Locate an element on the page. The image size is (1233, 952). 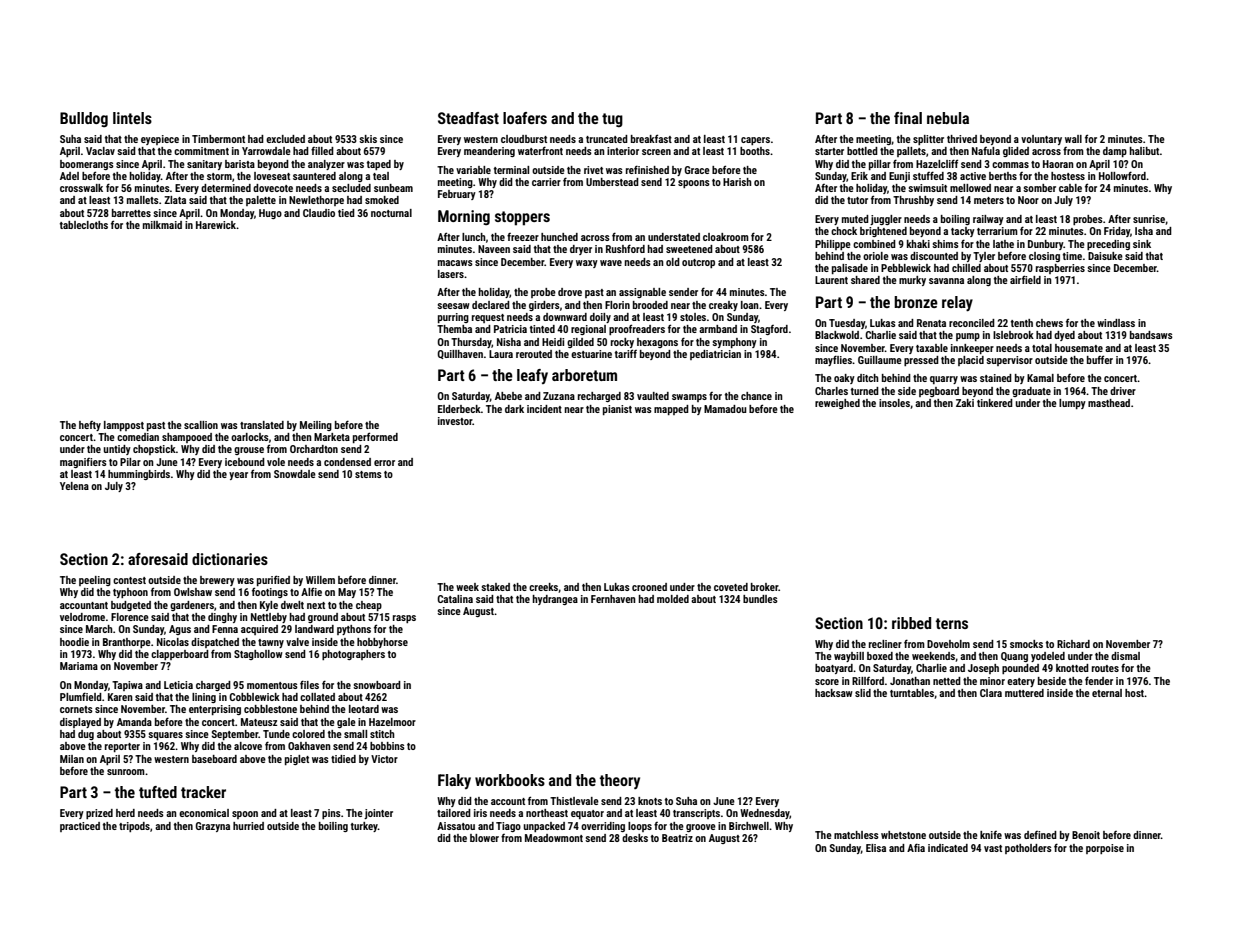
terns is located at coordinates (952, 623).
